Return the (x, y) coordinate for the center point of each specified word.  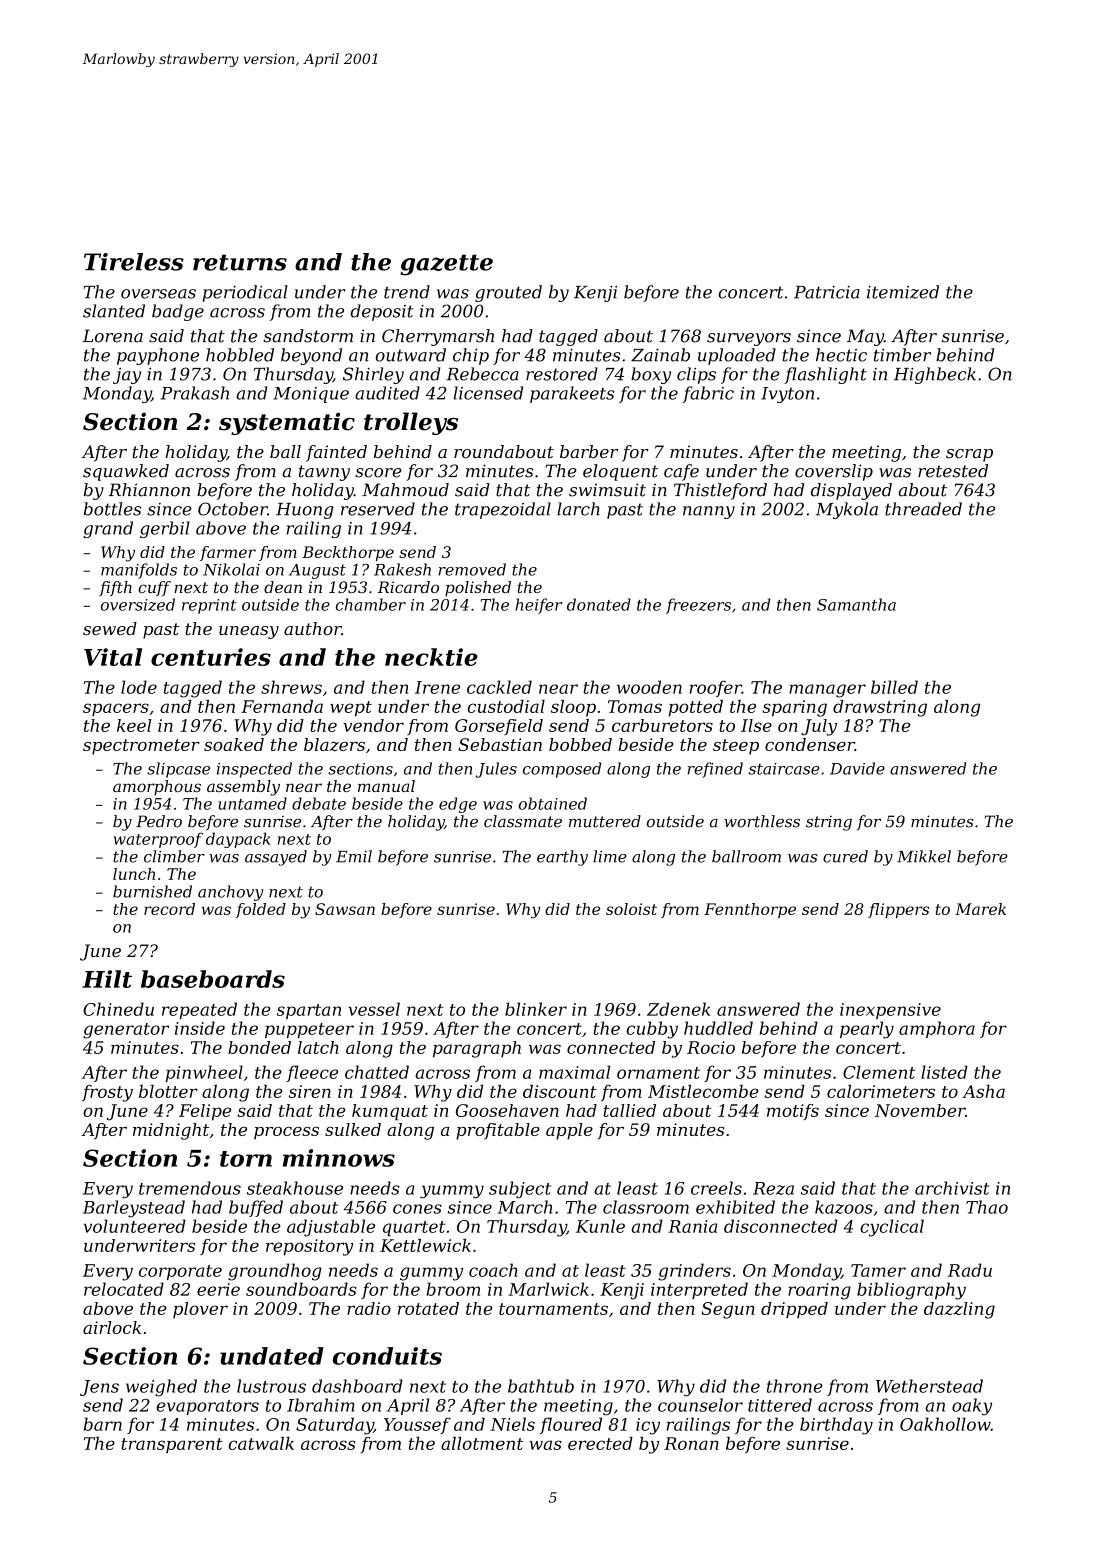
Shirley (373, 375)
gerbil (165, 529)
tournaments (553, 1309)
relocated (124, 1289)
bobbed (580, 744)
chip (471, 356)
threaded (923, 509)
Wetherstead (929, 1386)
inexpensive (890, 1011)
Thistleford (720, 491)
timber (902, 355)
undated (272, 1356)
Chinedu (118, 1009)
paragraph (477, 1049)
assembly (243, 788)
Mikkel (924, 856)
